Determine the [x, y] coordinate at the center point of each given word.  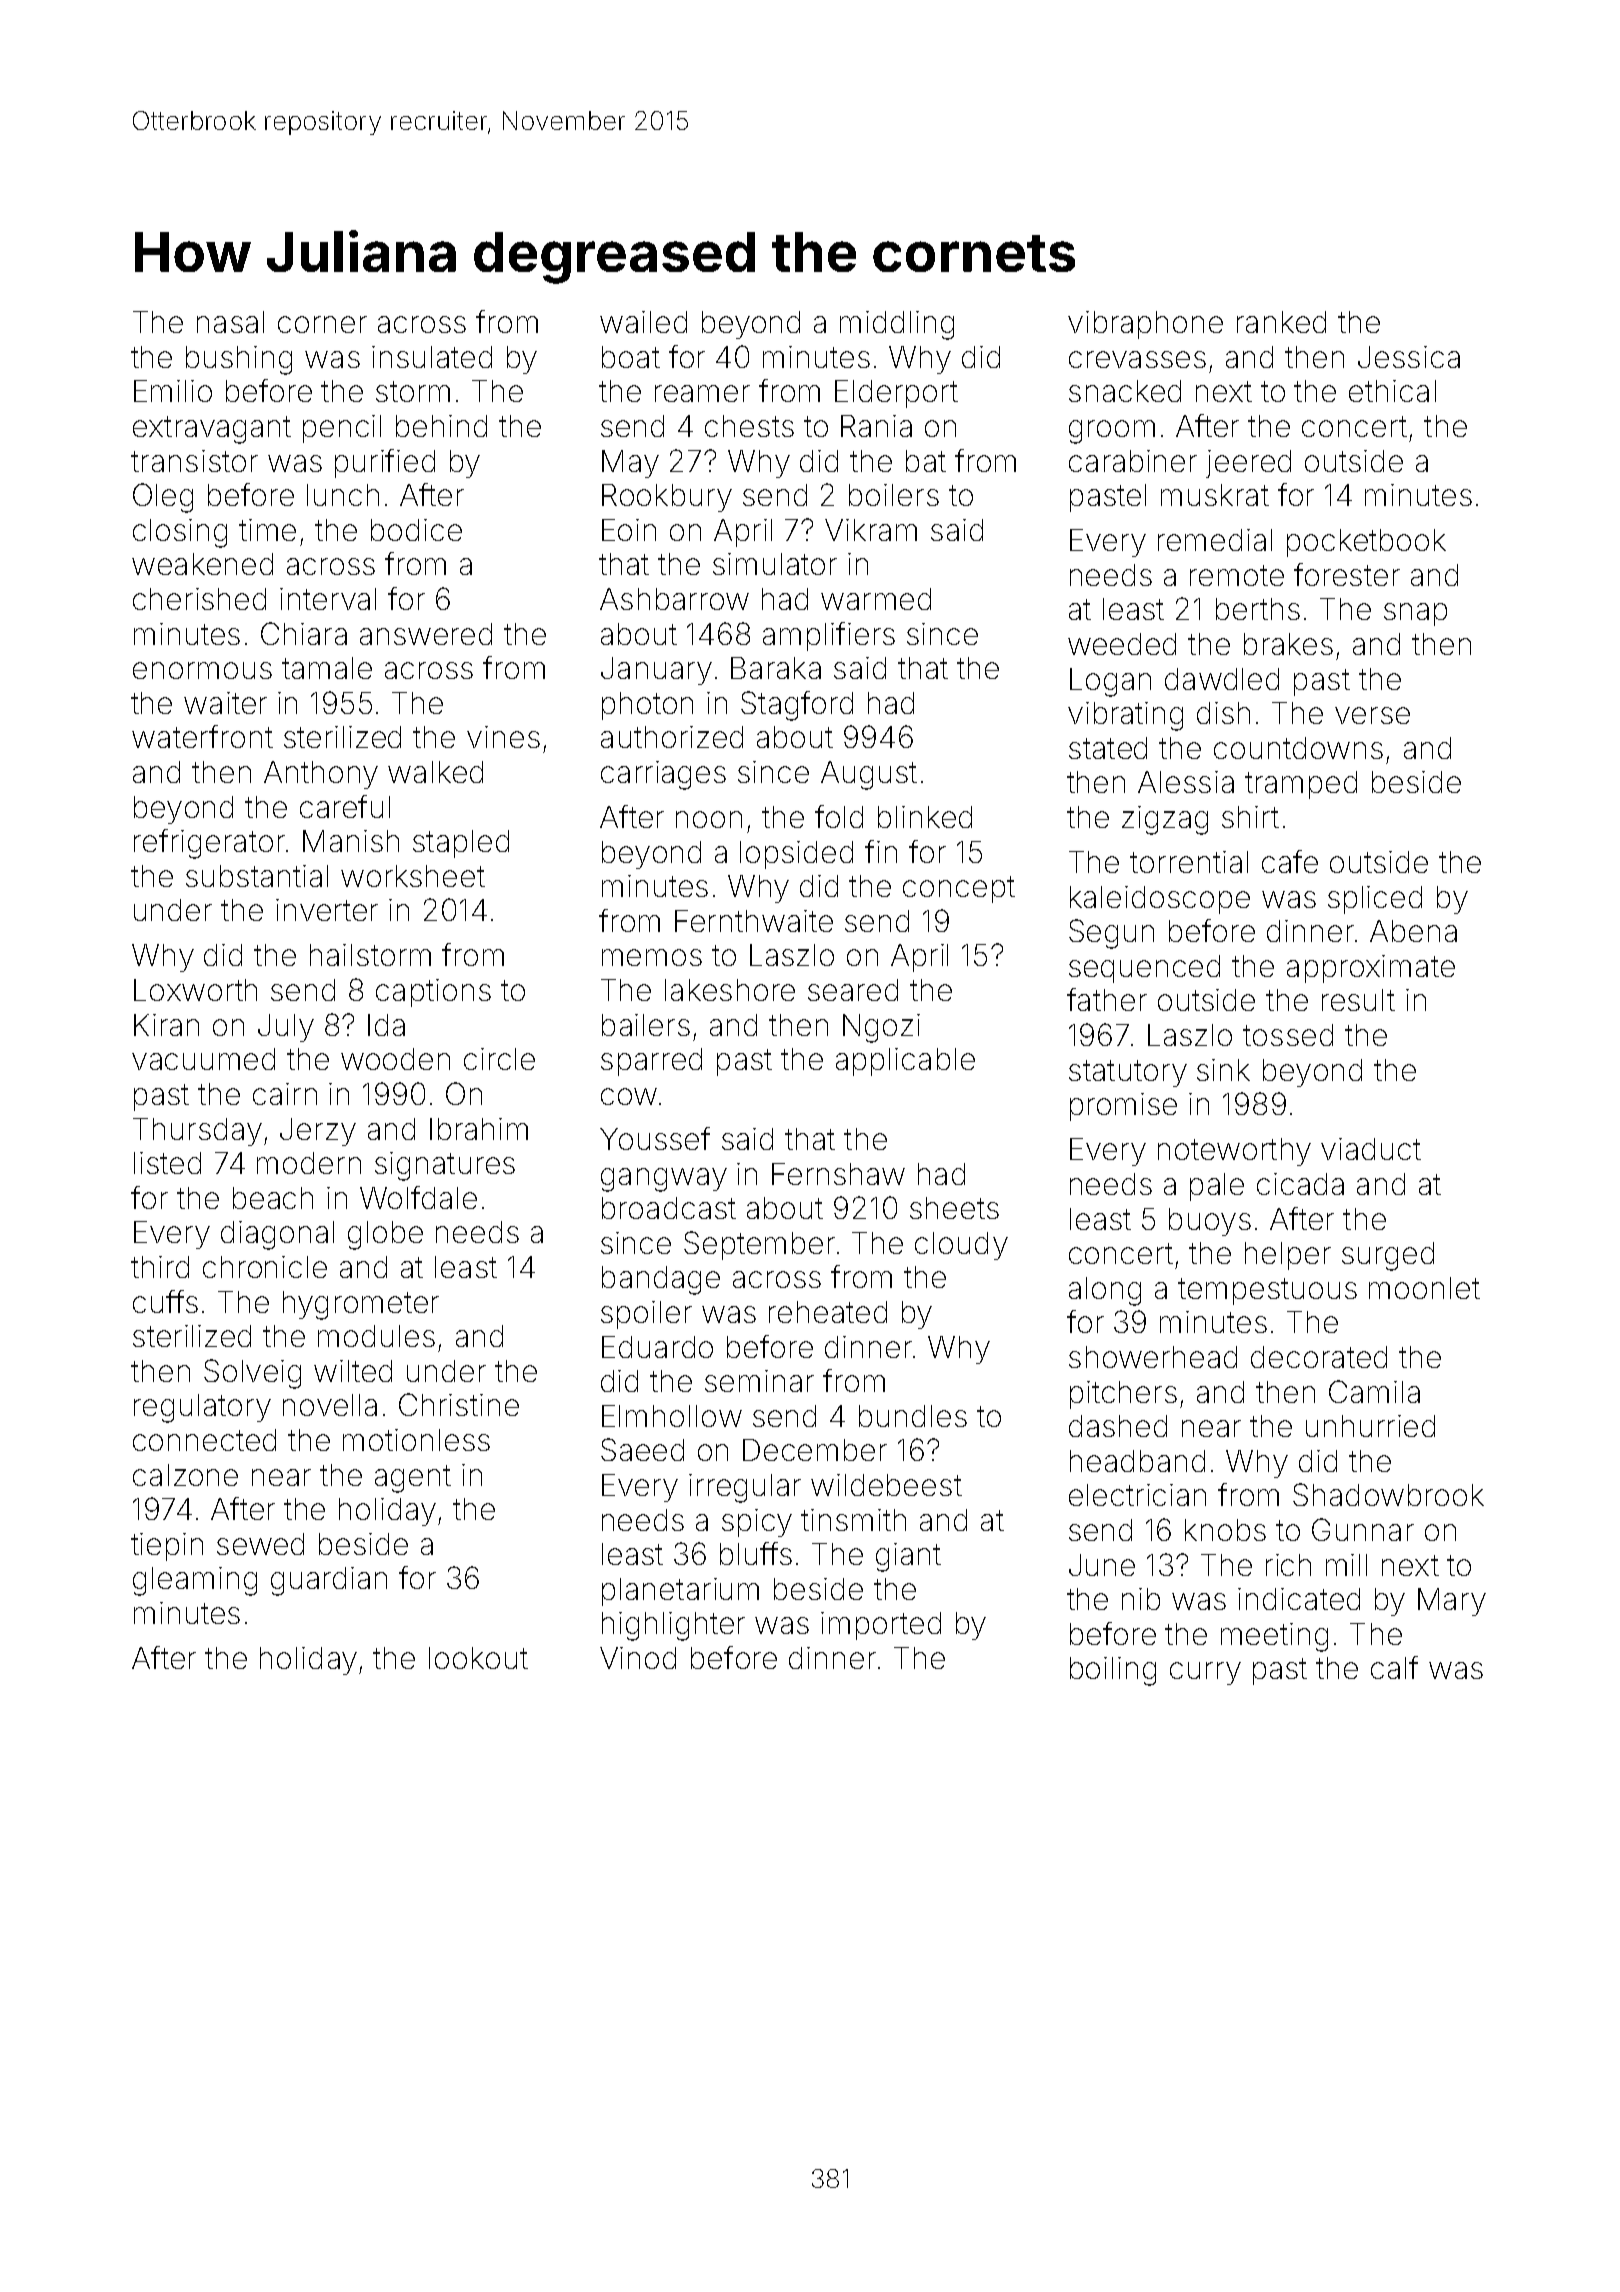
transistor [194, 461]
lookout [478, 1658]
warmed [876, 599]
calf [1394, 1667]
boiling [1113, 1671]
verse [1372, 715]
